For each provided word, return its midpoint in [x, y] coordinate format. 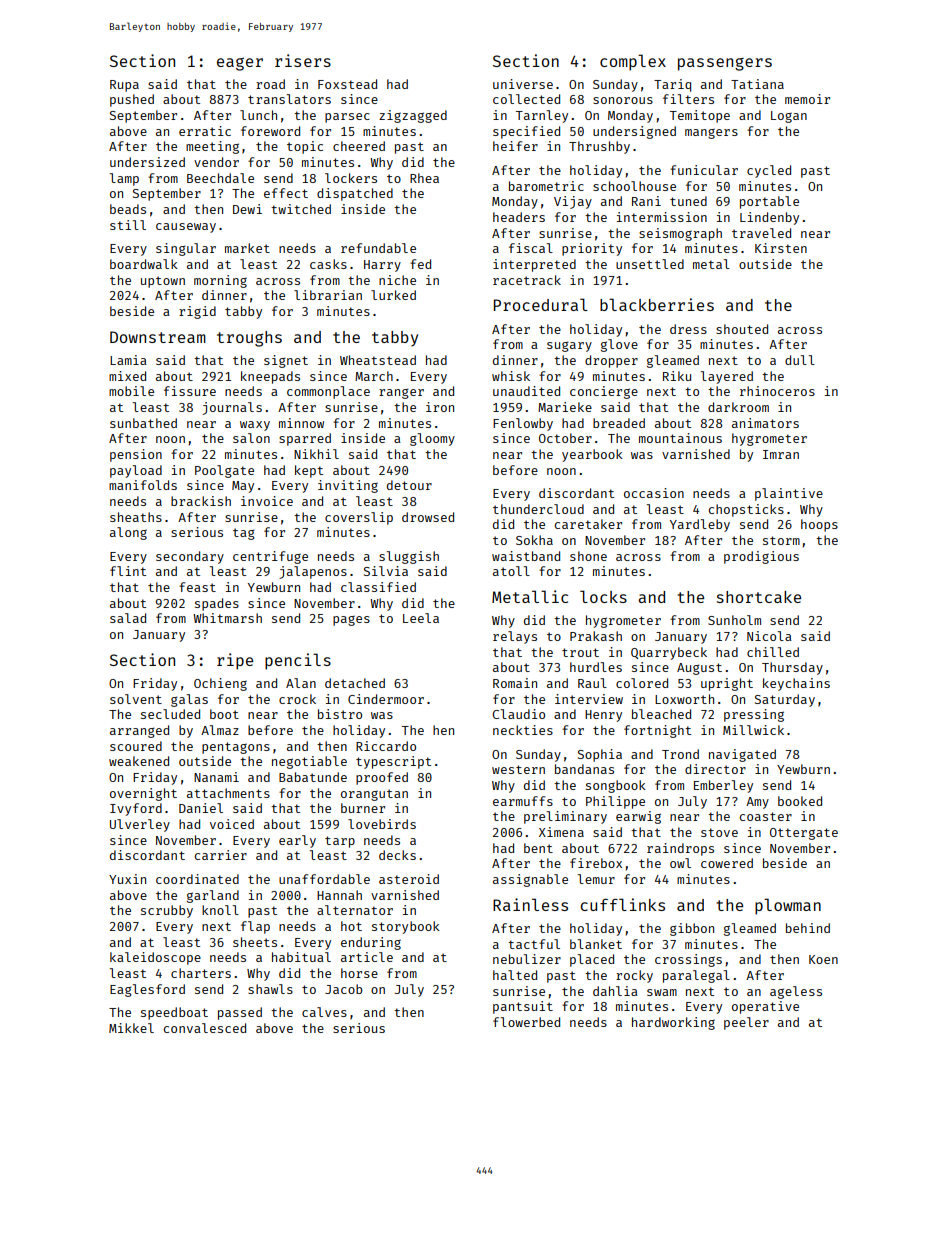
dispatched [355, 194]
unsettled [650, 264]
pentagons [236, 748]
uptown [163, 282]
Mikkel [131, 1028]
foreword [270, 131]
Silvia [386, 571]
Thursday [792, 668]
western [518, 769]
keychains [796, 684]
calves [324, 1012]
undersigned [634, 132]
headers [519, 217]
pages [351, 621]
